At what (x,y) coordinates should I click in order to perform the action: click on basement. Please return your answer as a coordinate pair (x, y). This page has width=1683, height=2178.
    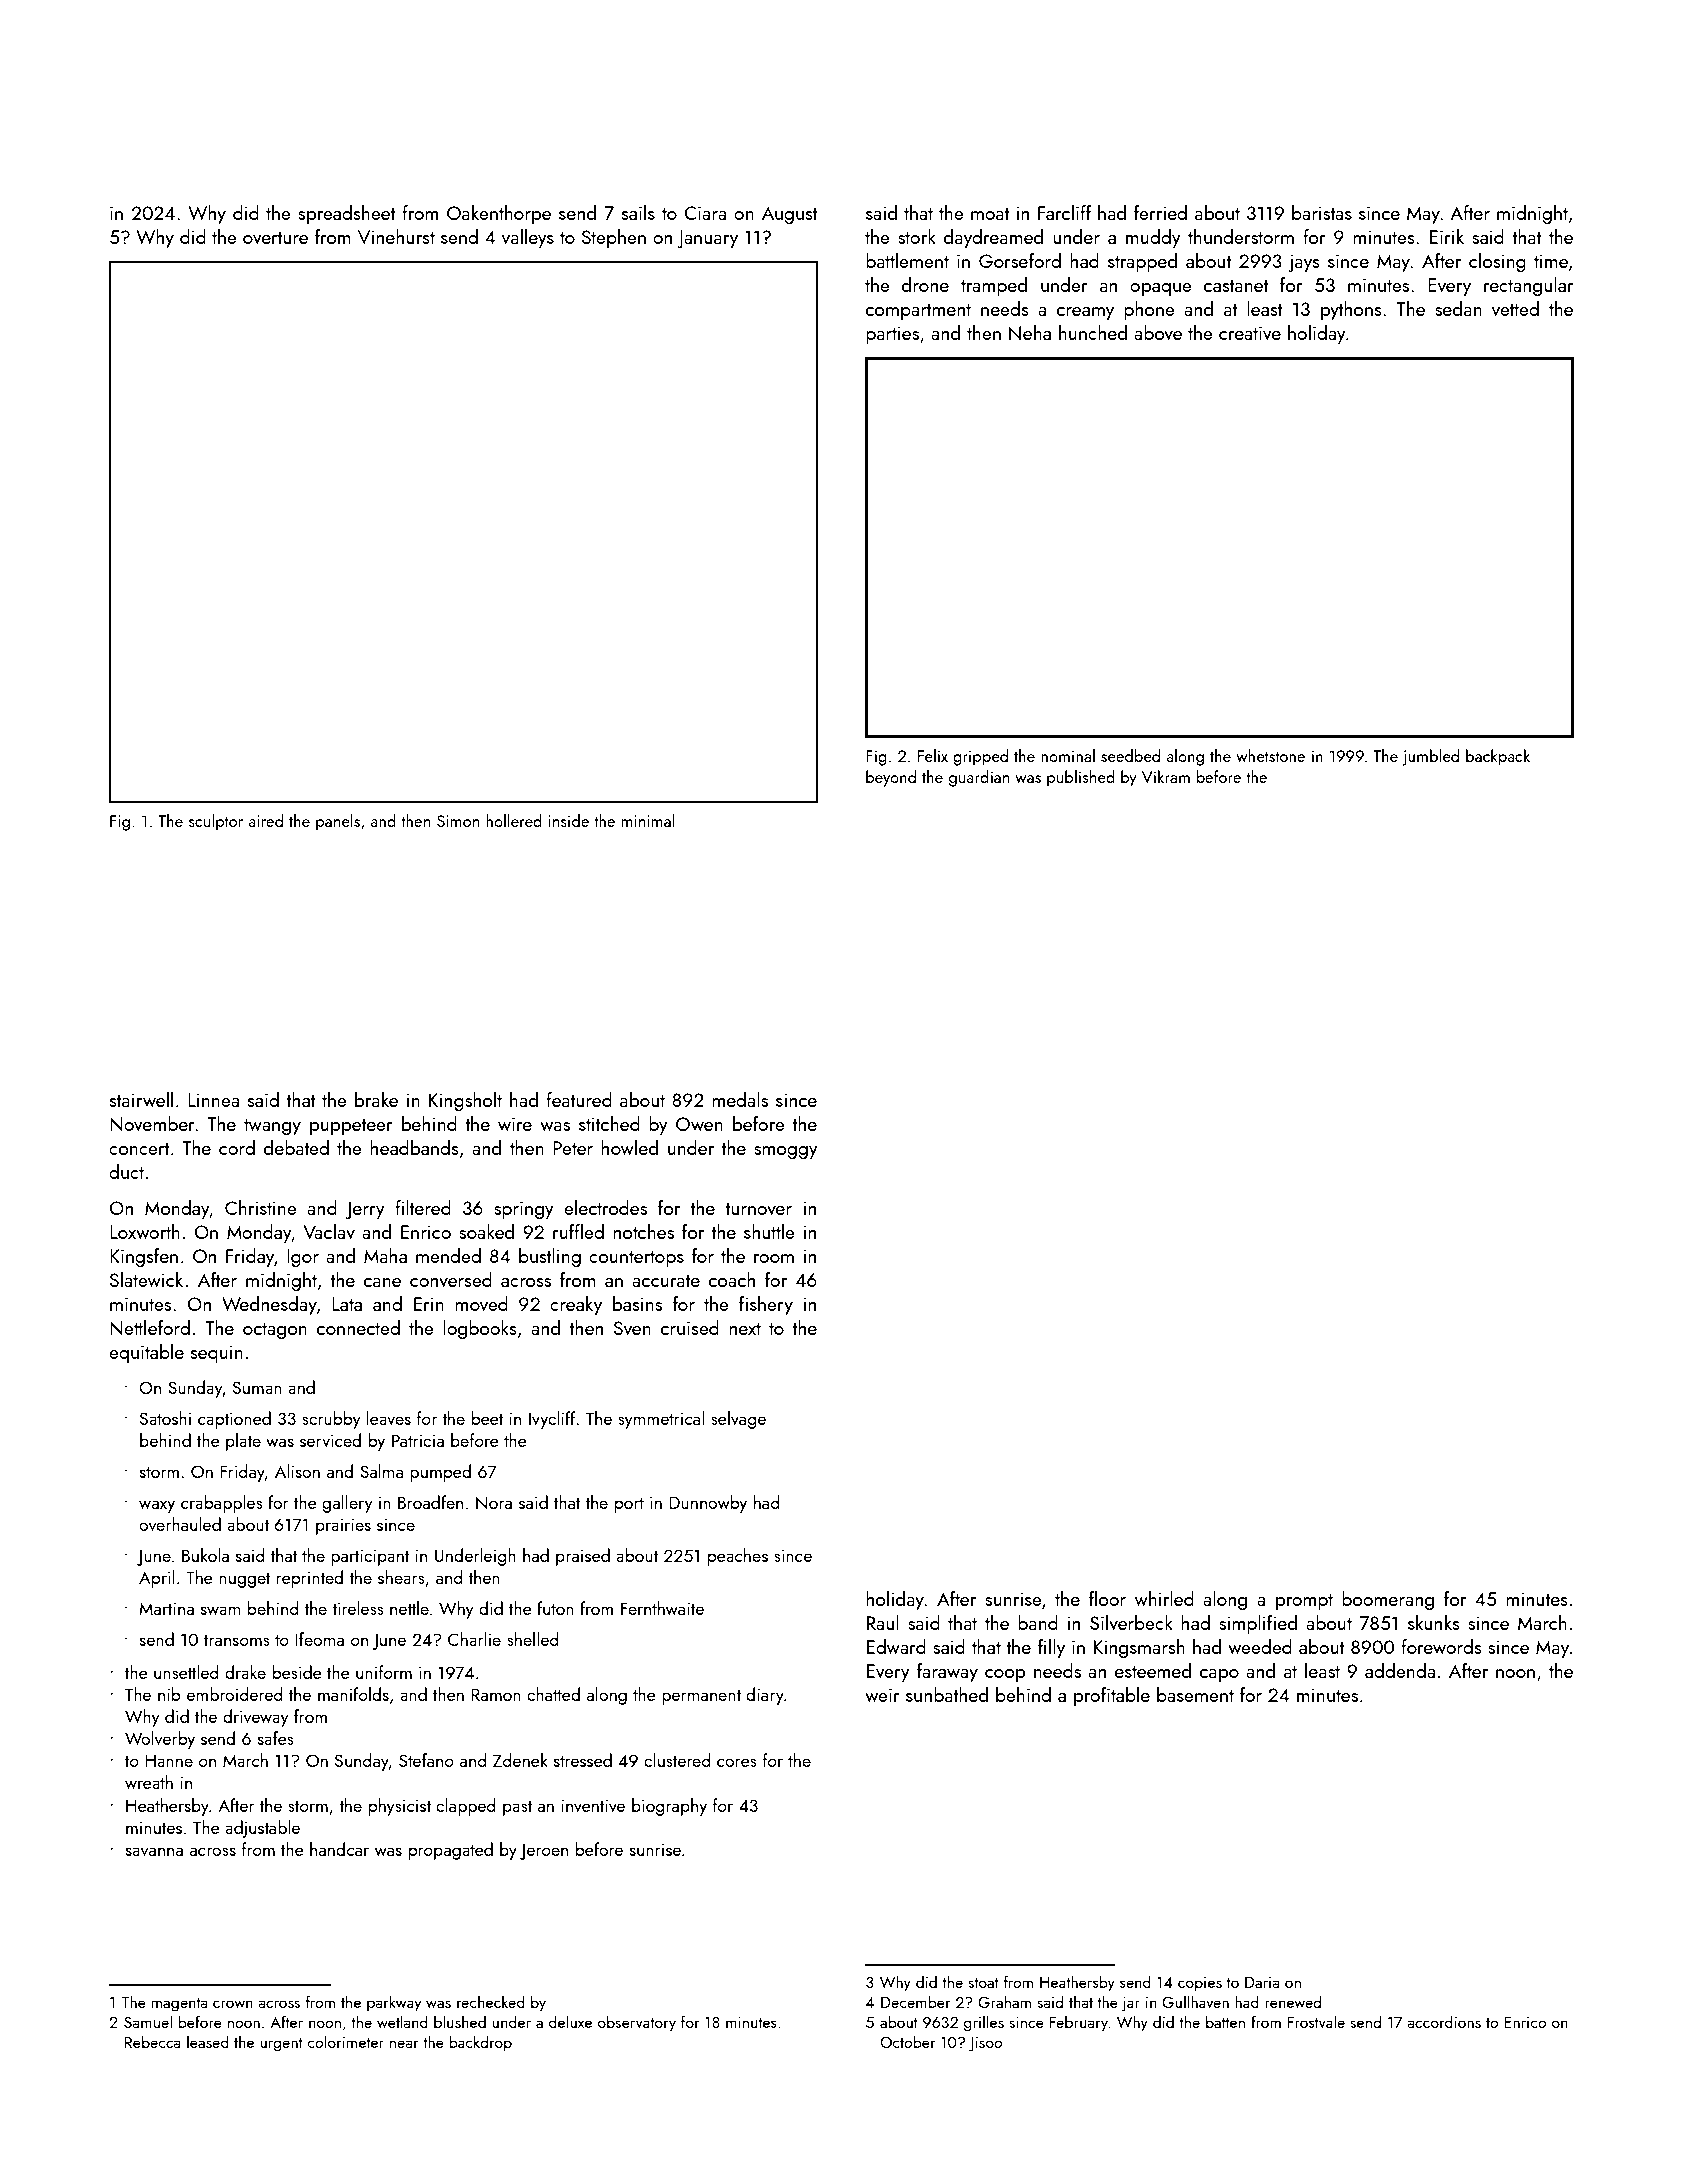
    Looking at the image, I should click on (1195, 1694).
